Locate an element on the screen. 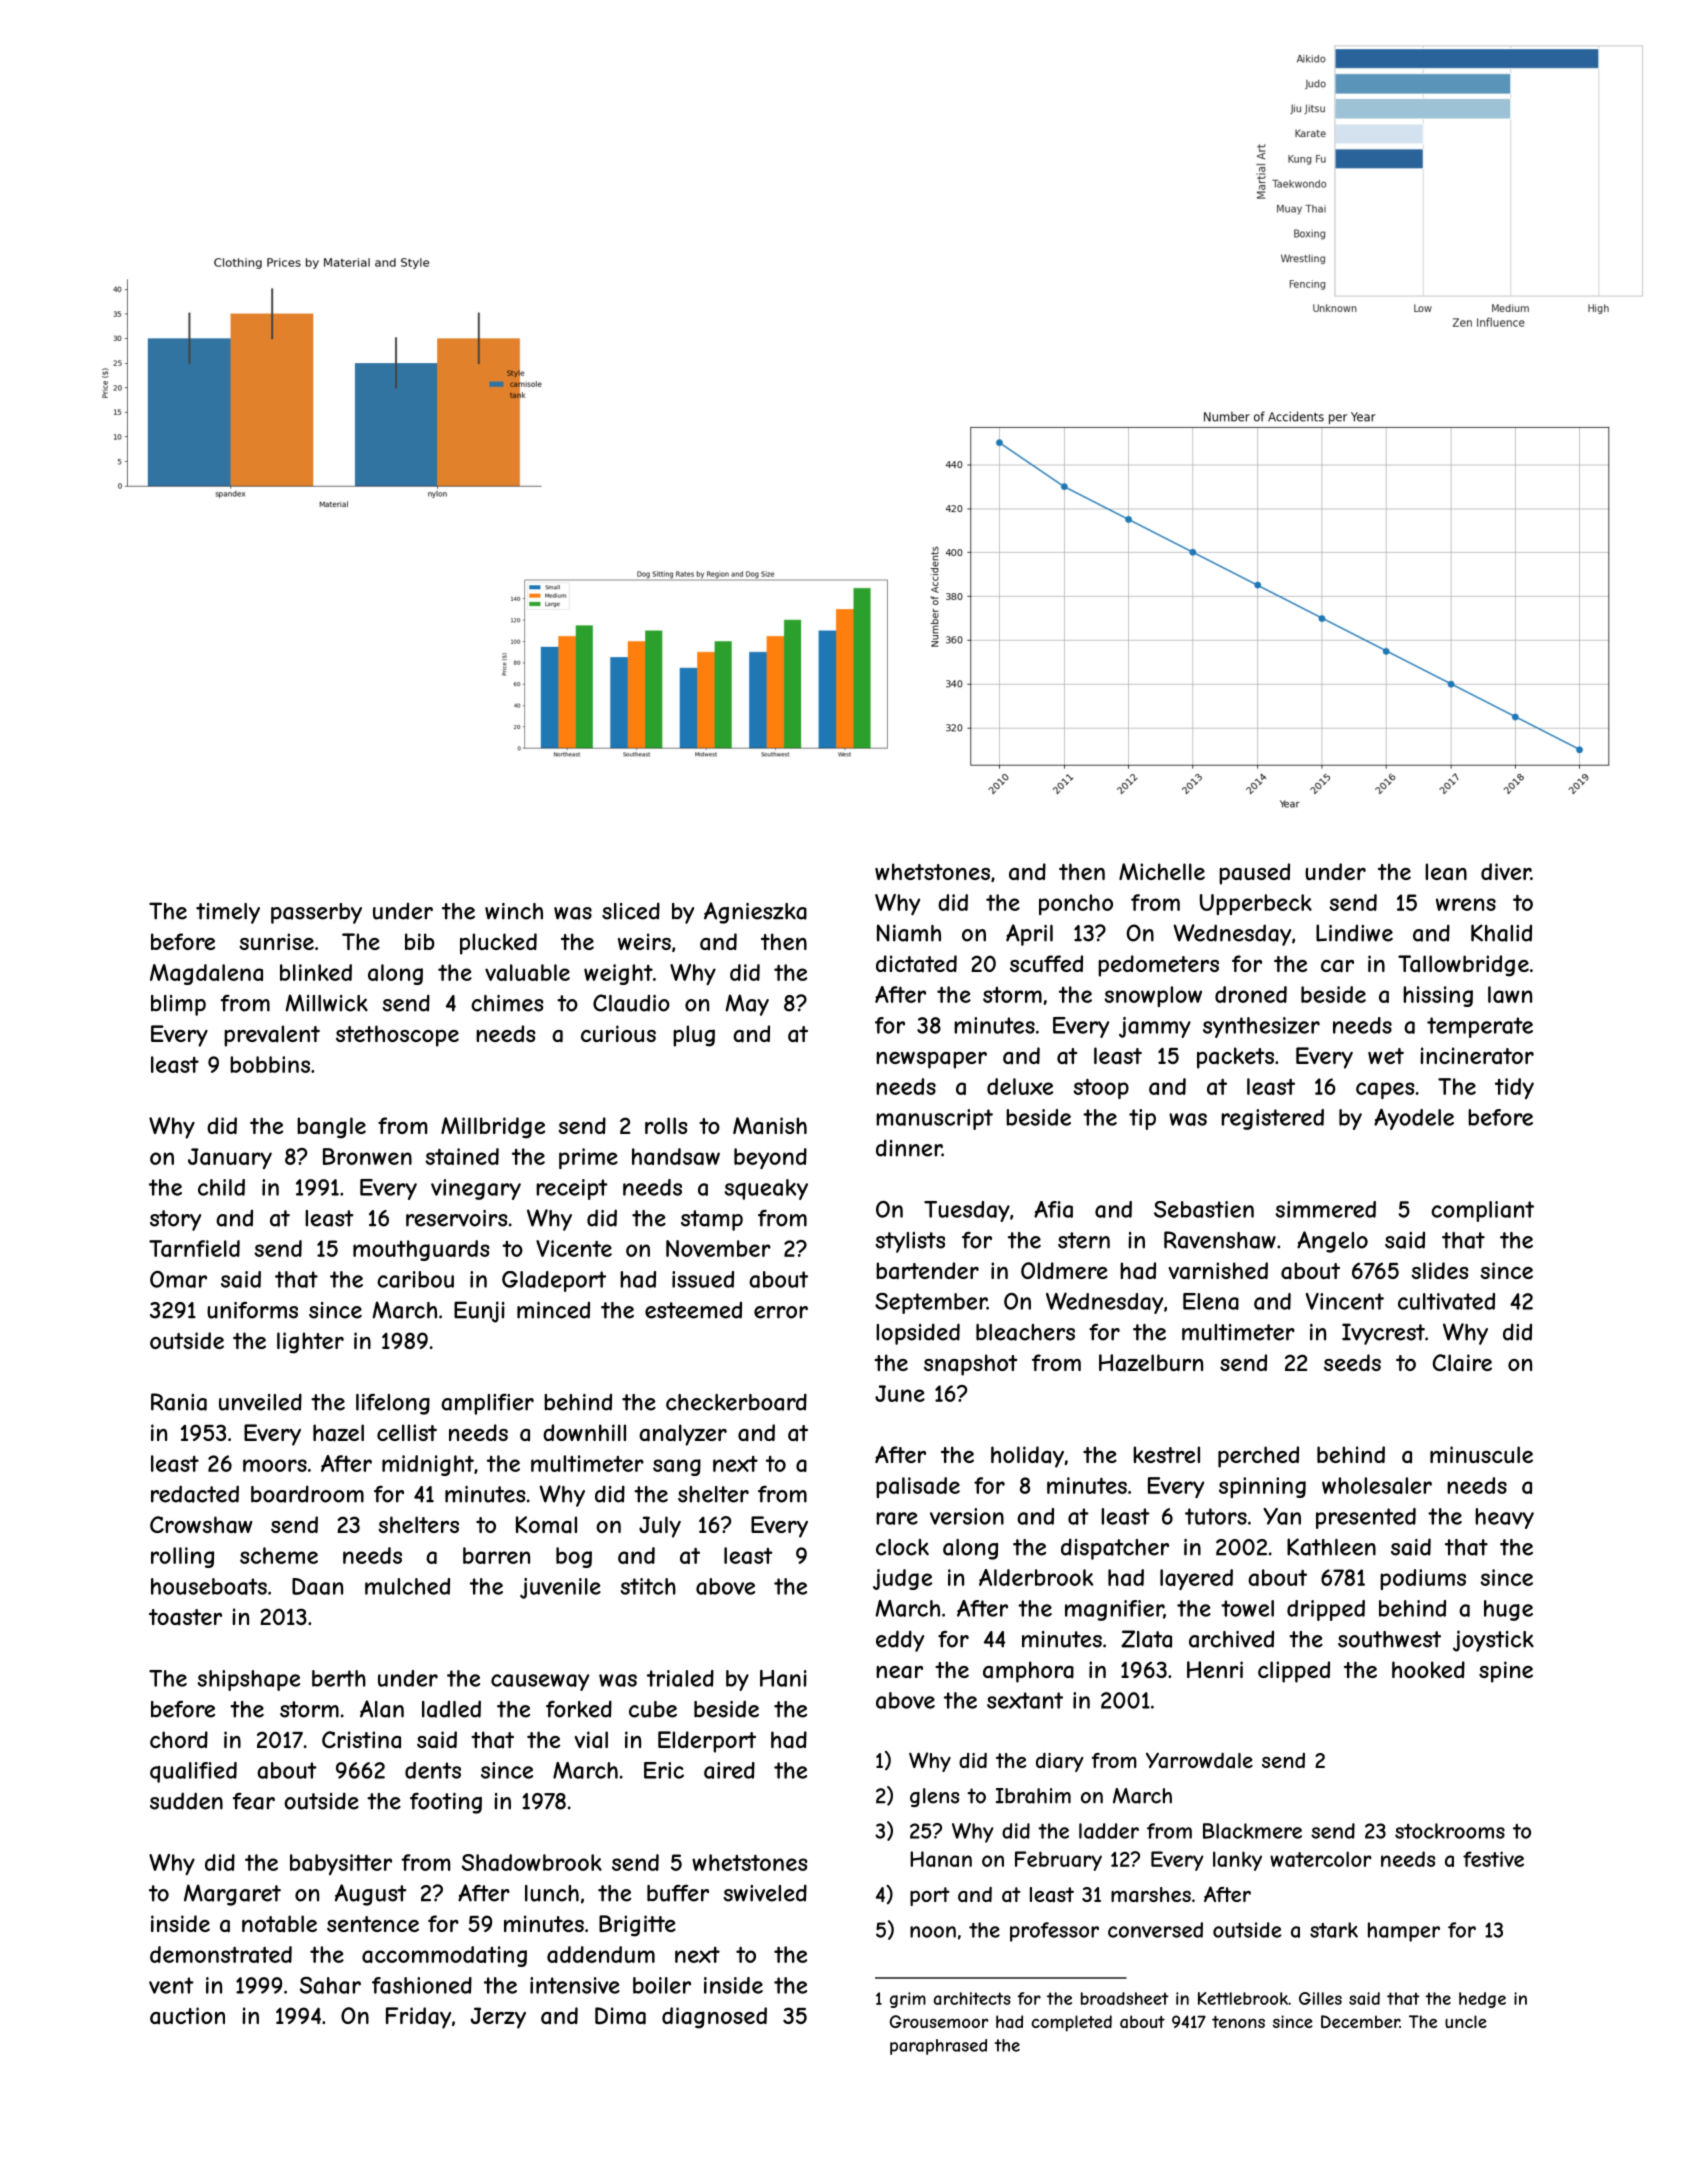 The width and height of the screenshot is (1683, 2178). timely is located at coordinates (228, 913).
